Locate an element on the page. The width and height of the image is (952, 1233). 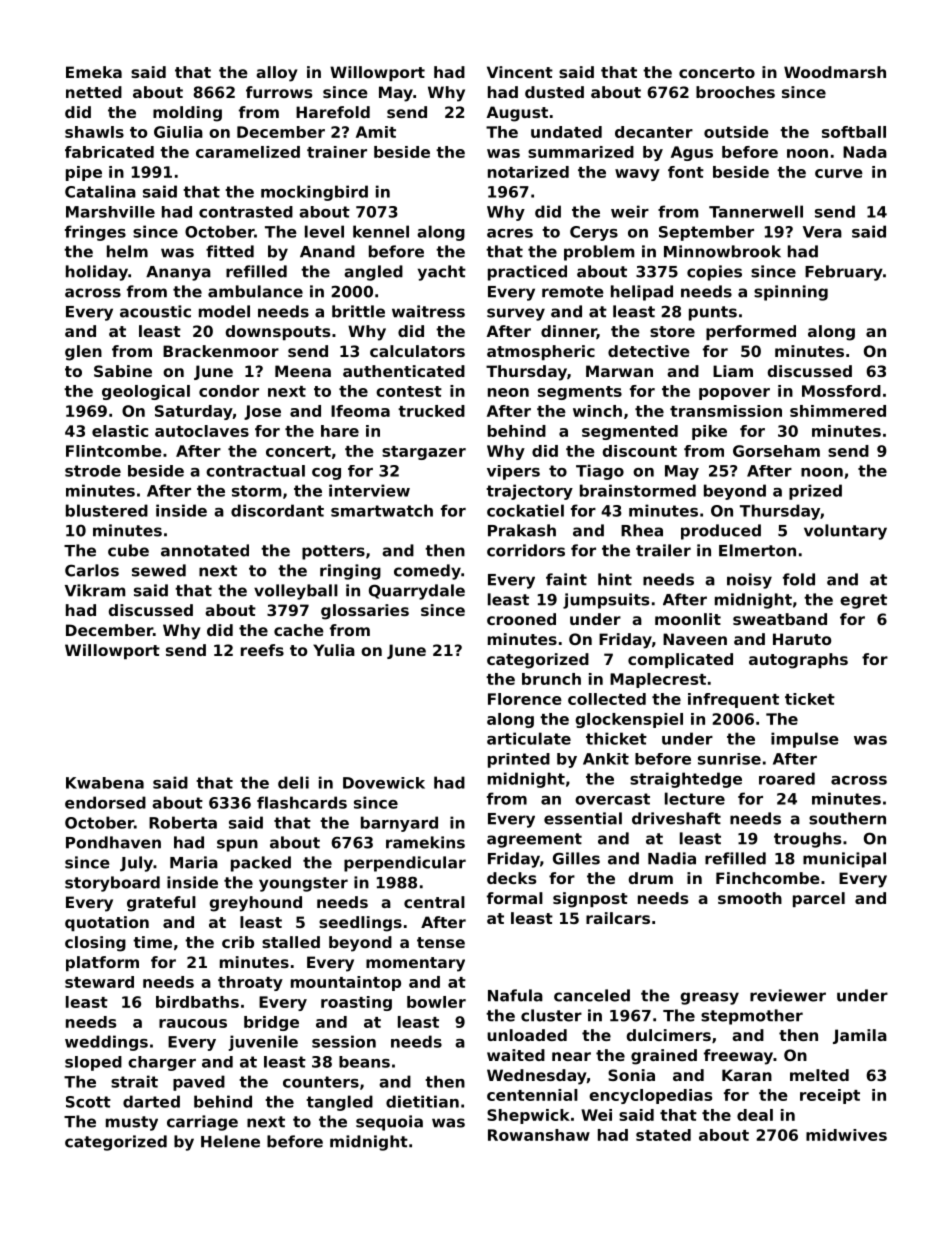
prized is located at coordinates (815, 492).
